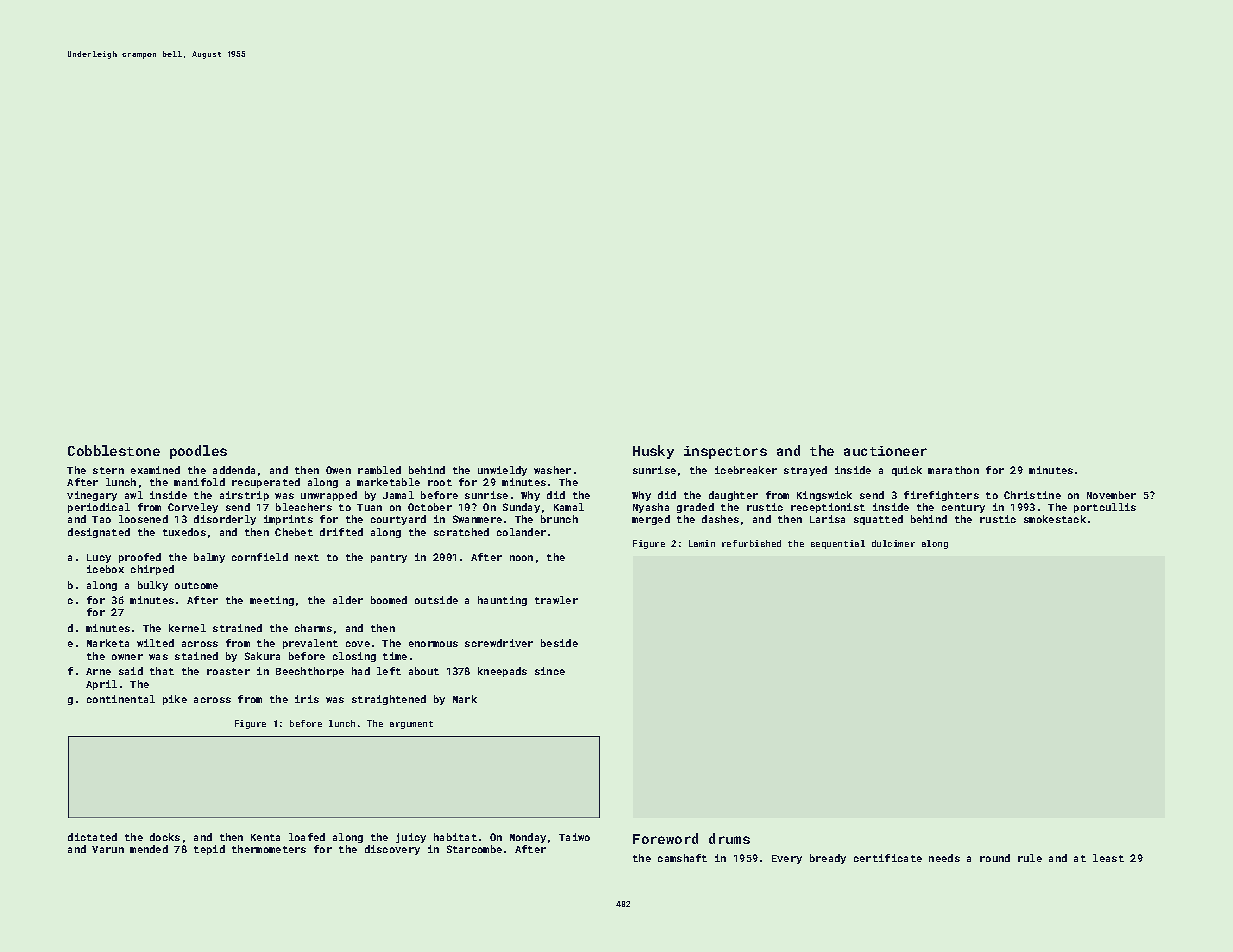 This page has width=1233, height=952. I want to click on beside, so click(559, 643).
